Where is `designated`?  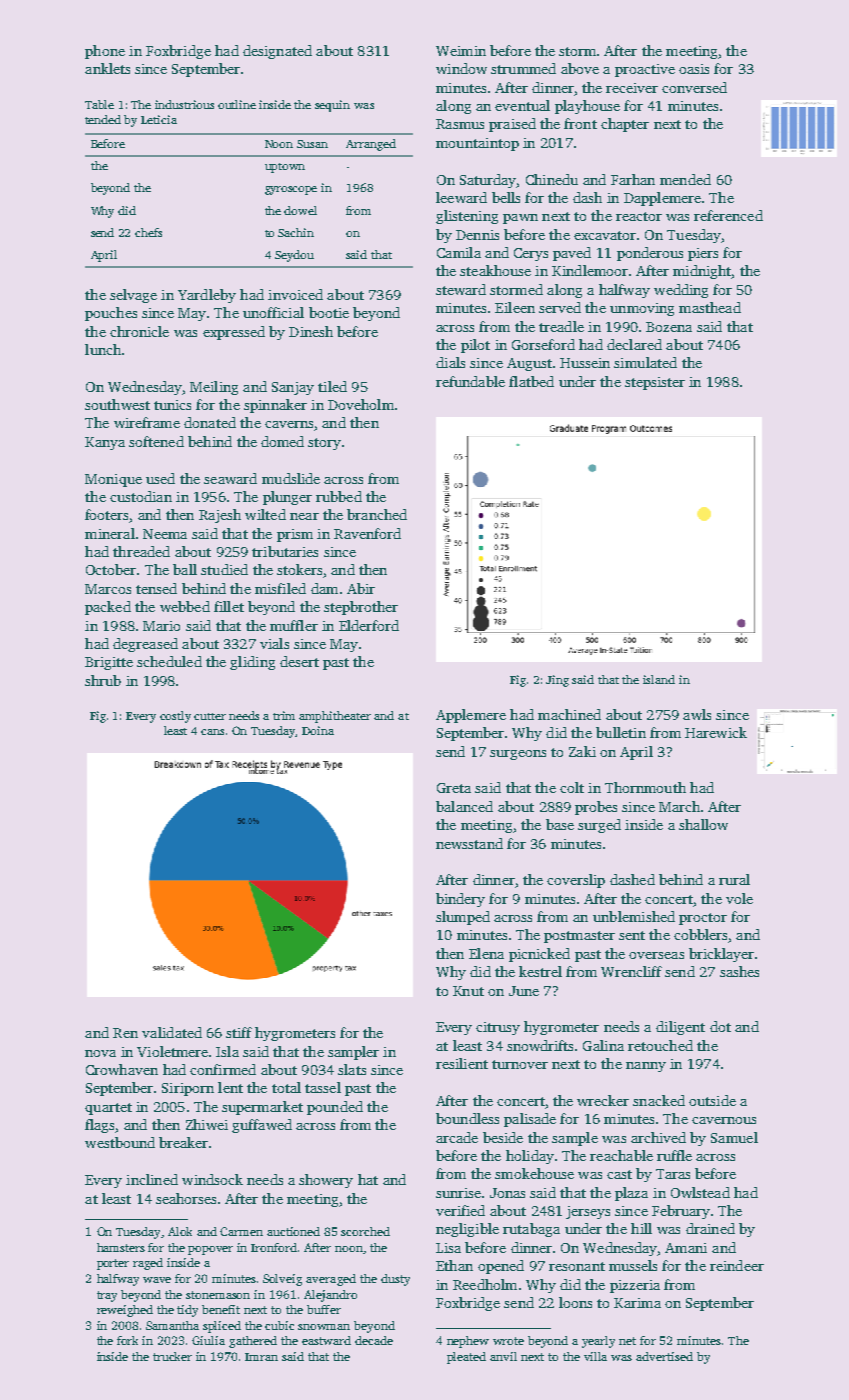
designated is located at coordinates (277, 52).
